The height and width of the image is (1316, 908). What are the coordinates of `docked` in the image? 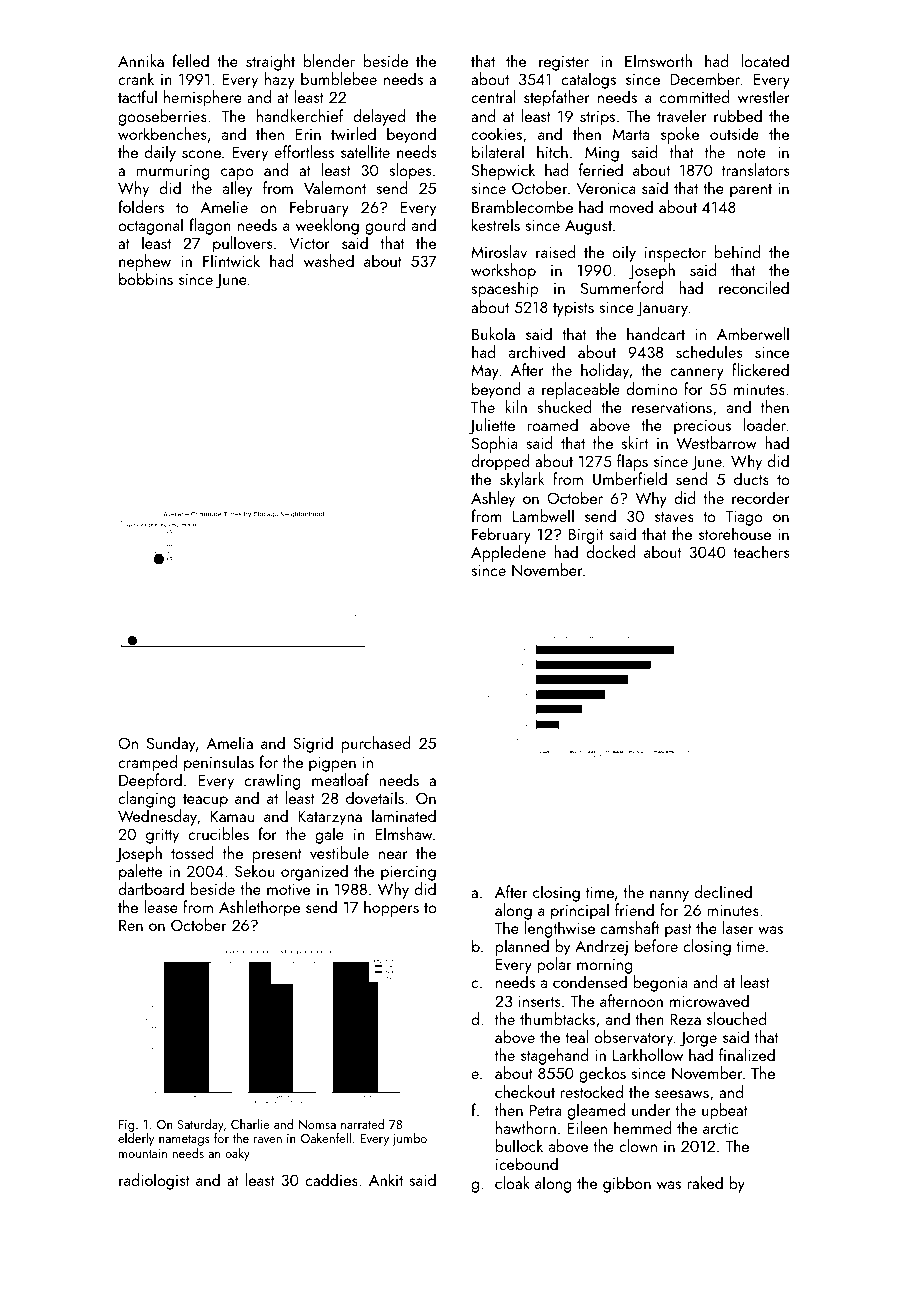 It's located at (611, 551).
